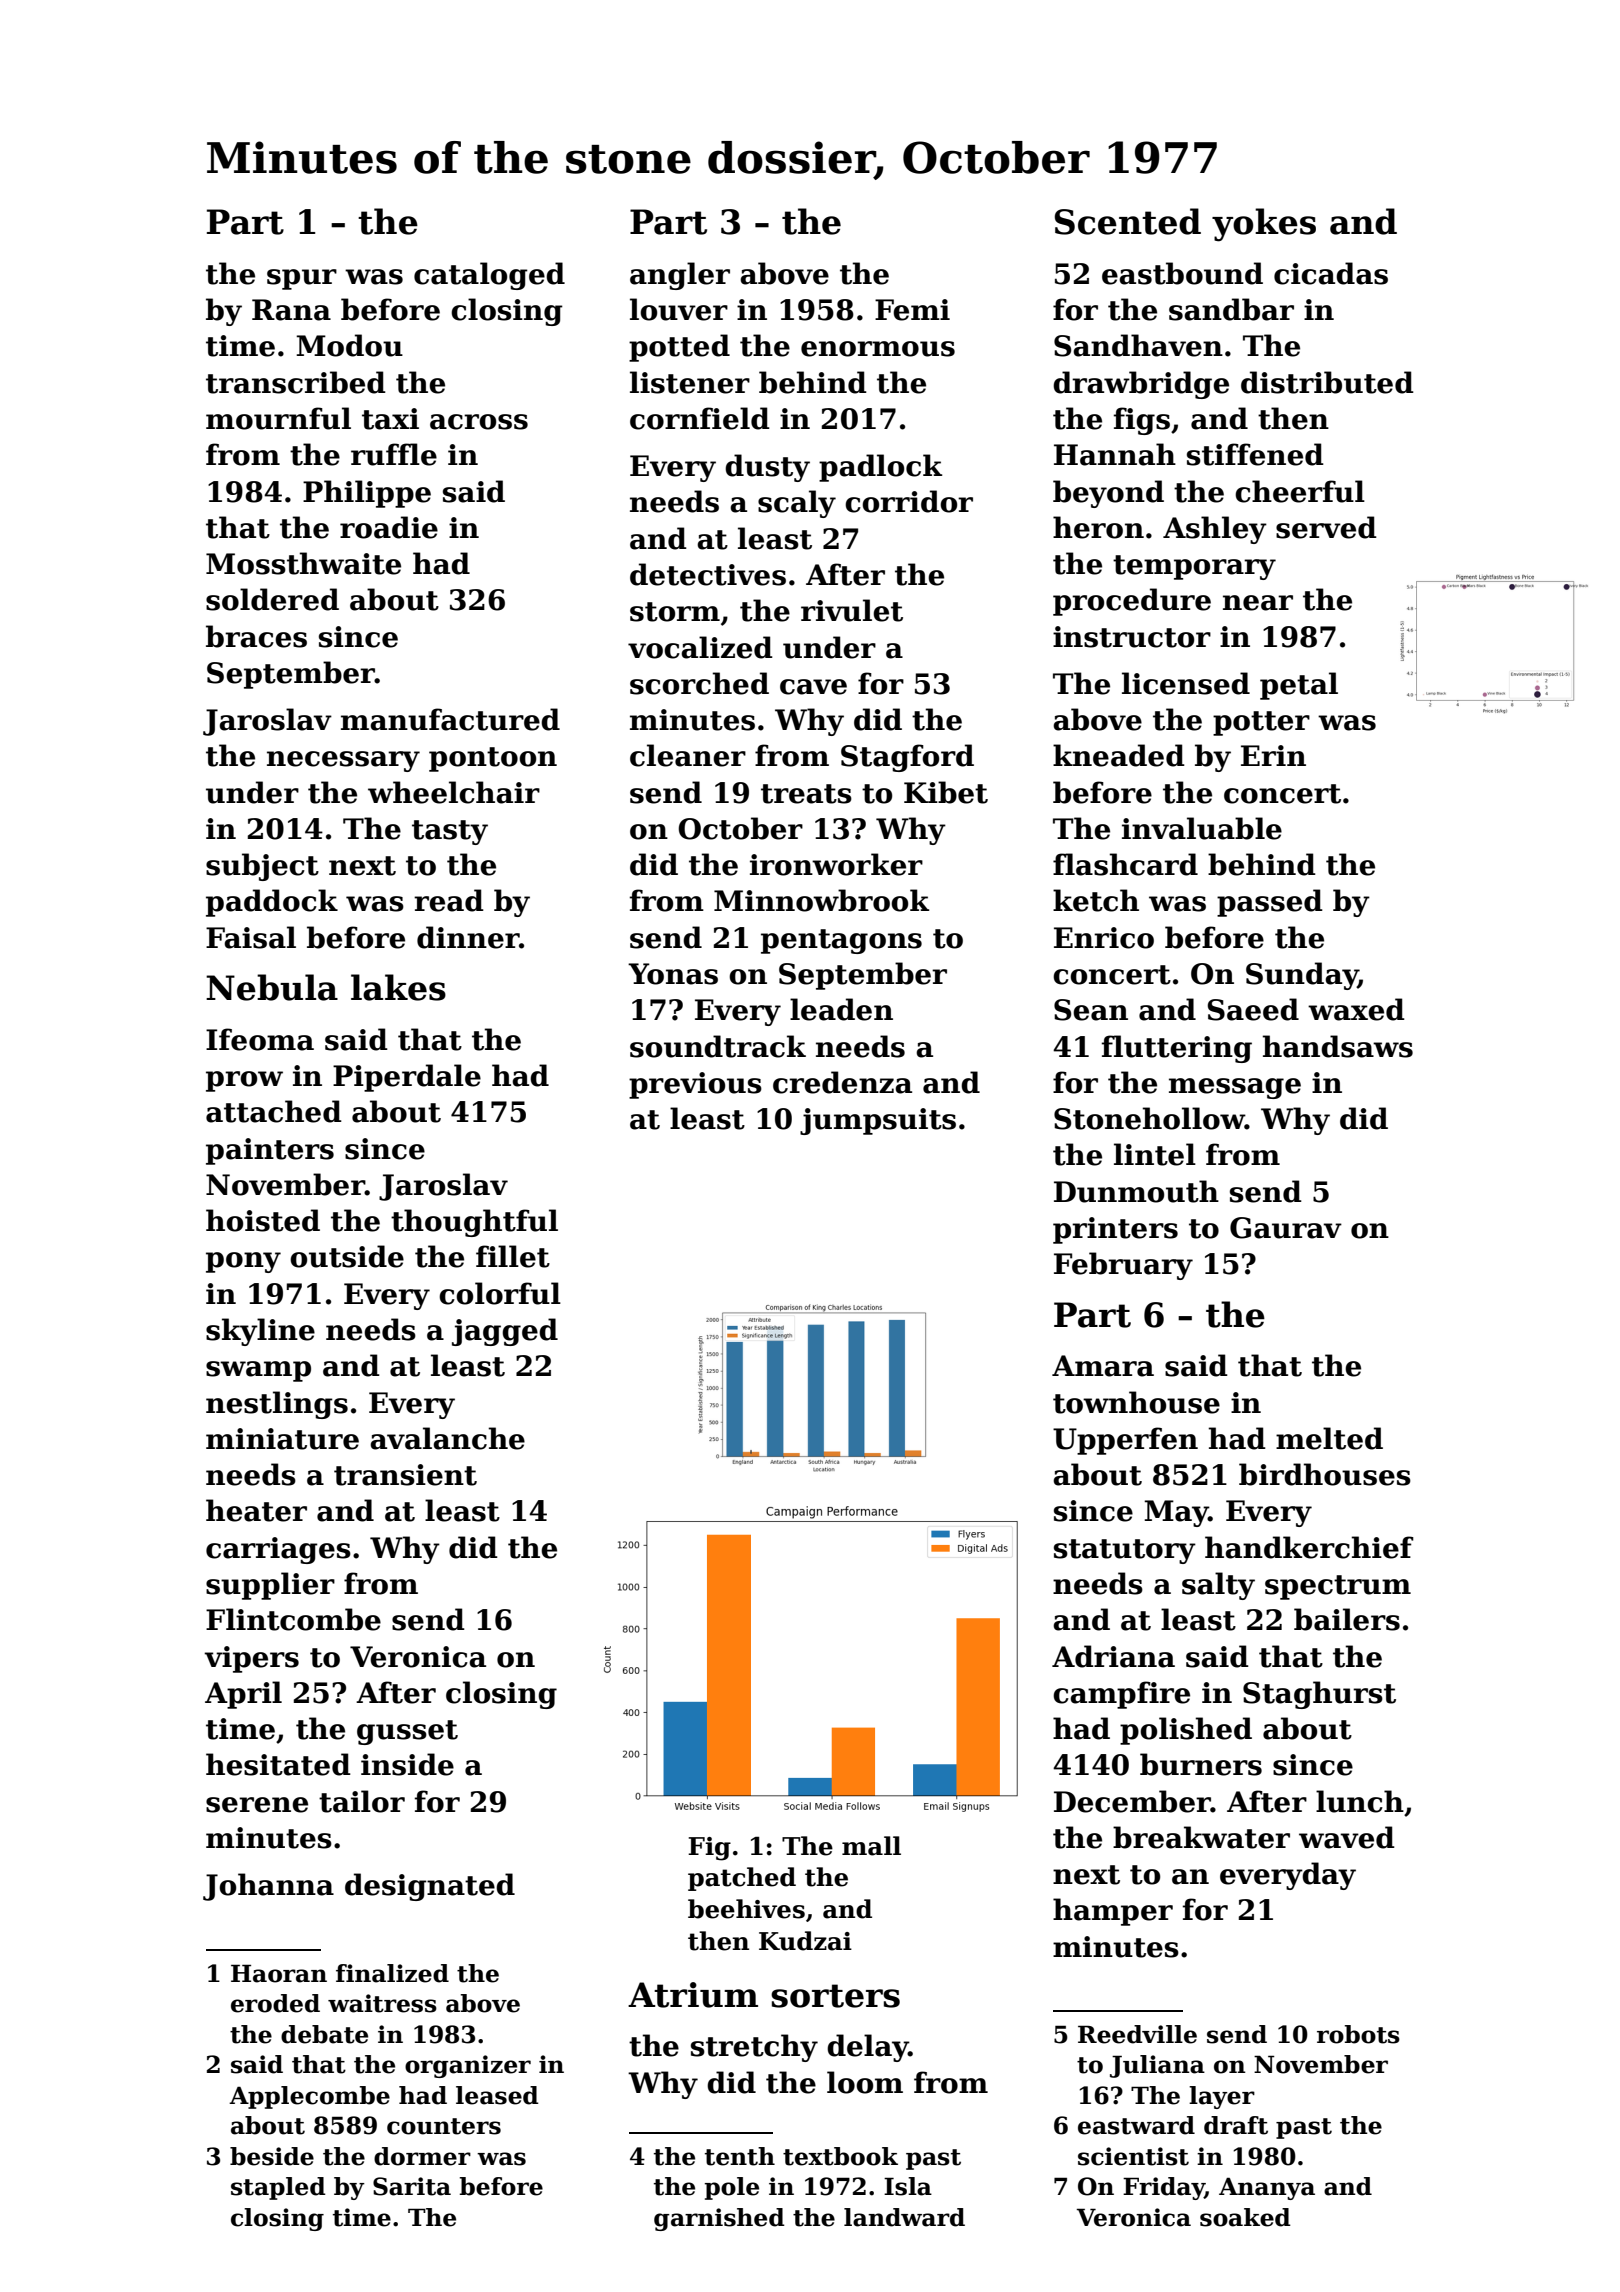 The image size is (1620, 2292). What do you see at coordinates (912, 310) in the page?
I see `Femi` at bounding box center [912, 310].
